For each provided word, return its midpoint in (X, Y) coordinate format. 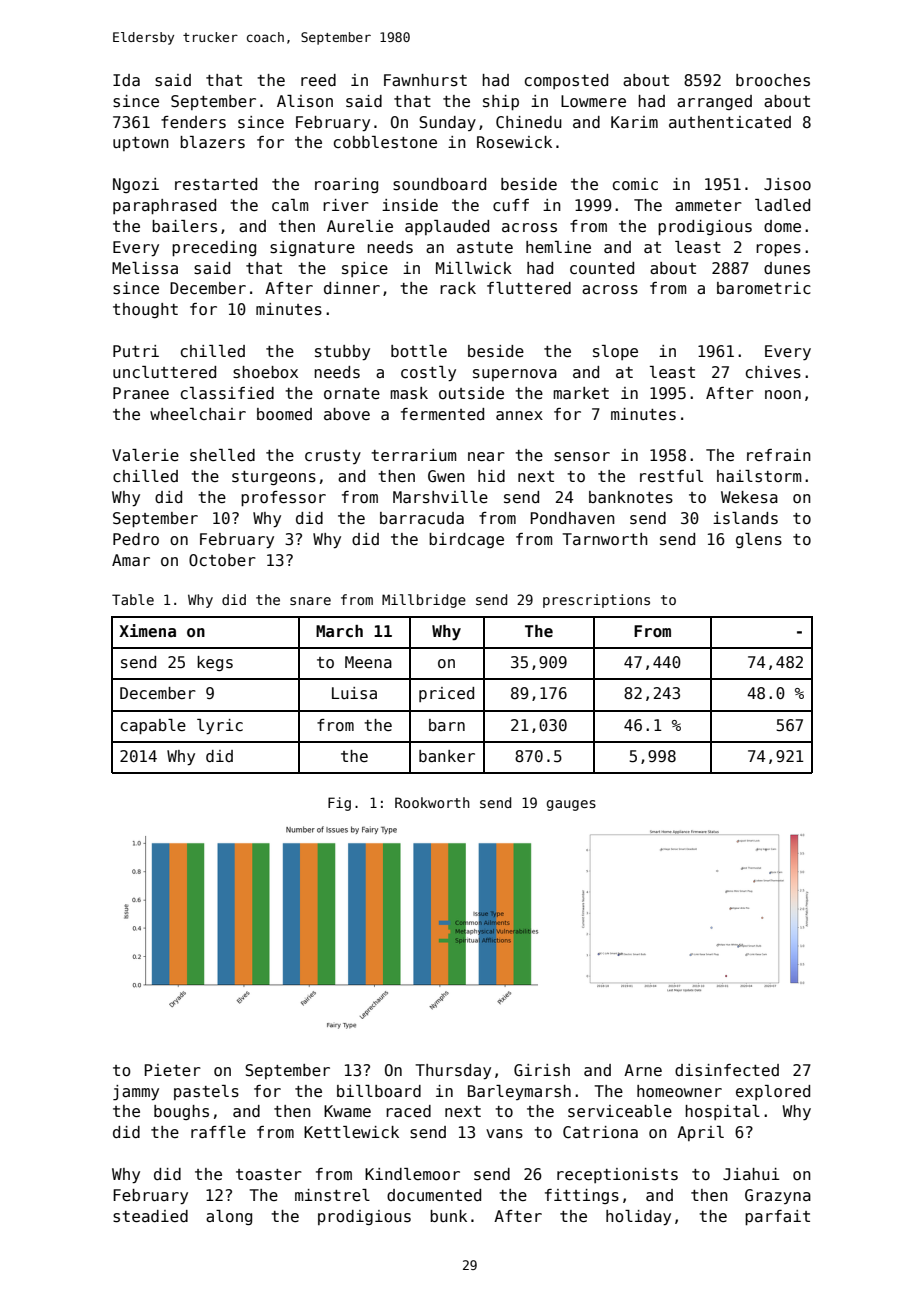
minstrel (332, 1195)
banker (447, 756)
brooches (773, 80)
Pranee (141, 393)
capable (153, 726)
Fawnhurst (425, 80)
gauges (571, 805)
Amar (131, 560)
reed (318, 80)
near (486, 456)
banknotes (631, 497)
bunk (448, 1216)
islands (745, 518)
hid (491, 476)
